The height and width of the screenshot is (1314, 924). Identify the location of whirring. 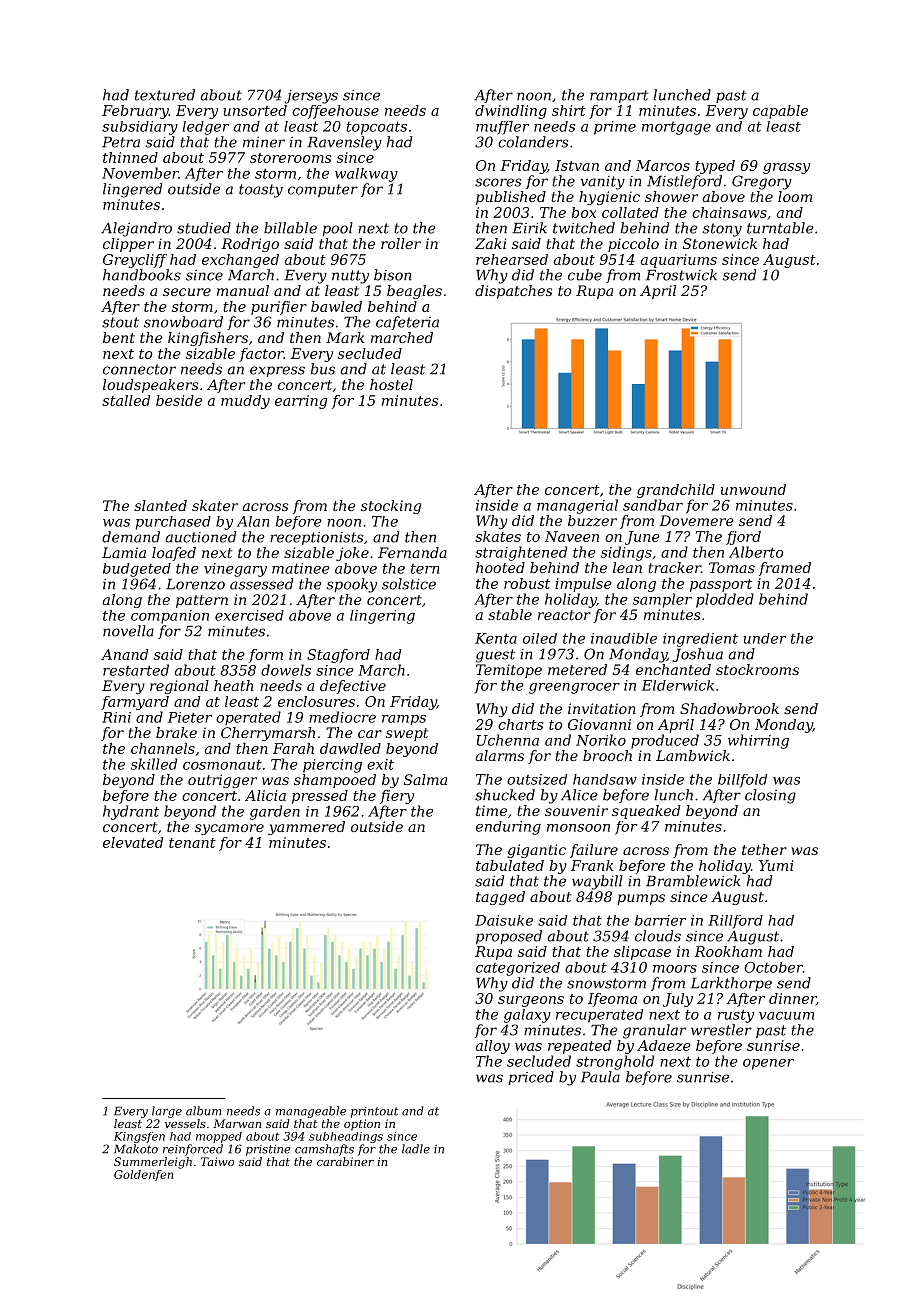
(758, 741).
